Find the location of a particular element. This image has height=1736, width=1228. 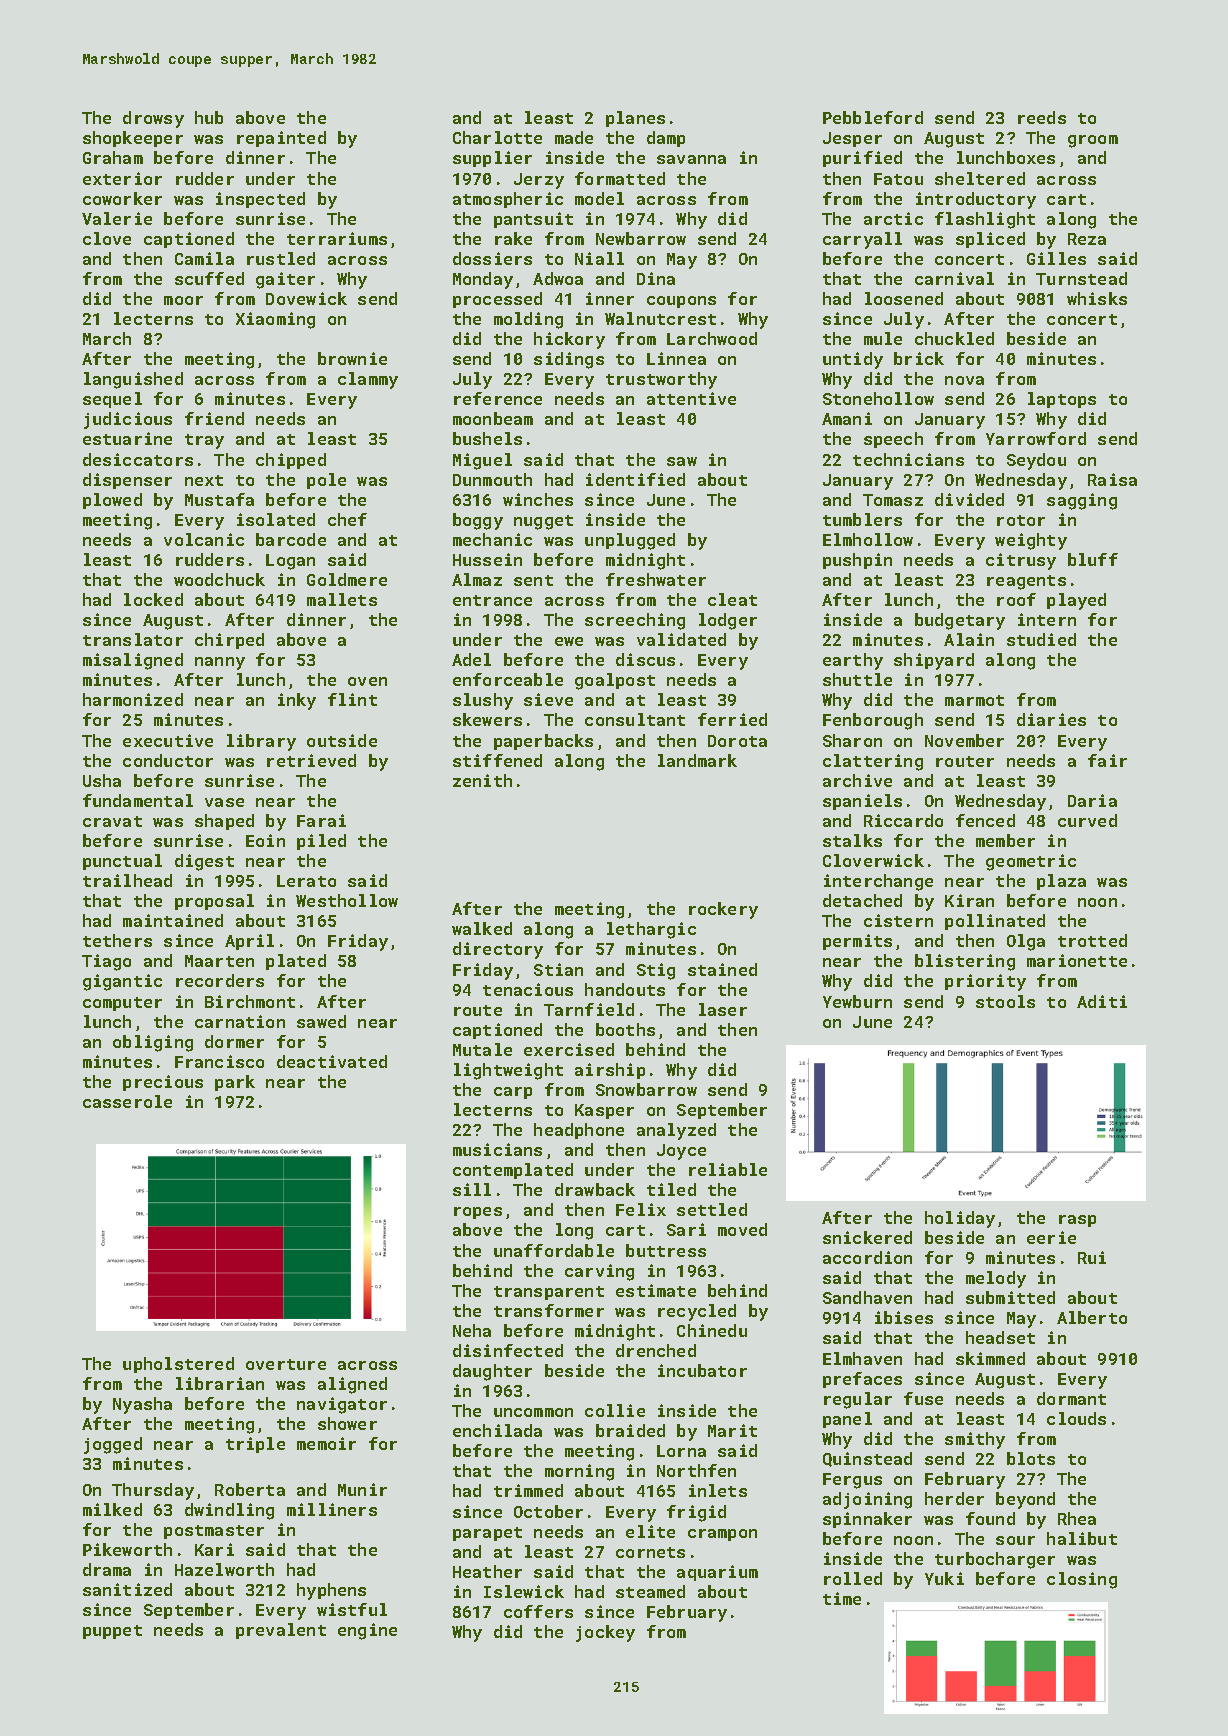

cleat is located at coordinates (732, 599).
